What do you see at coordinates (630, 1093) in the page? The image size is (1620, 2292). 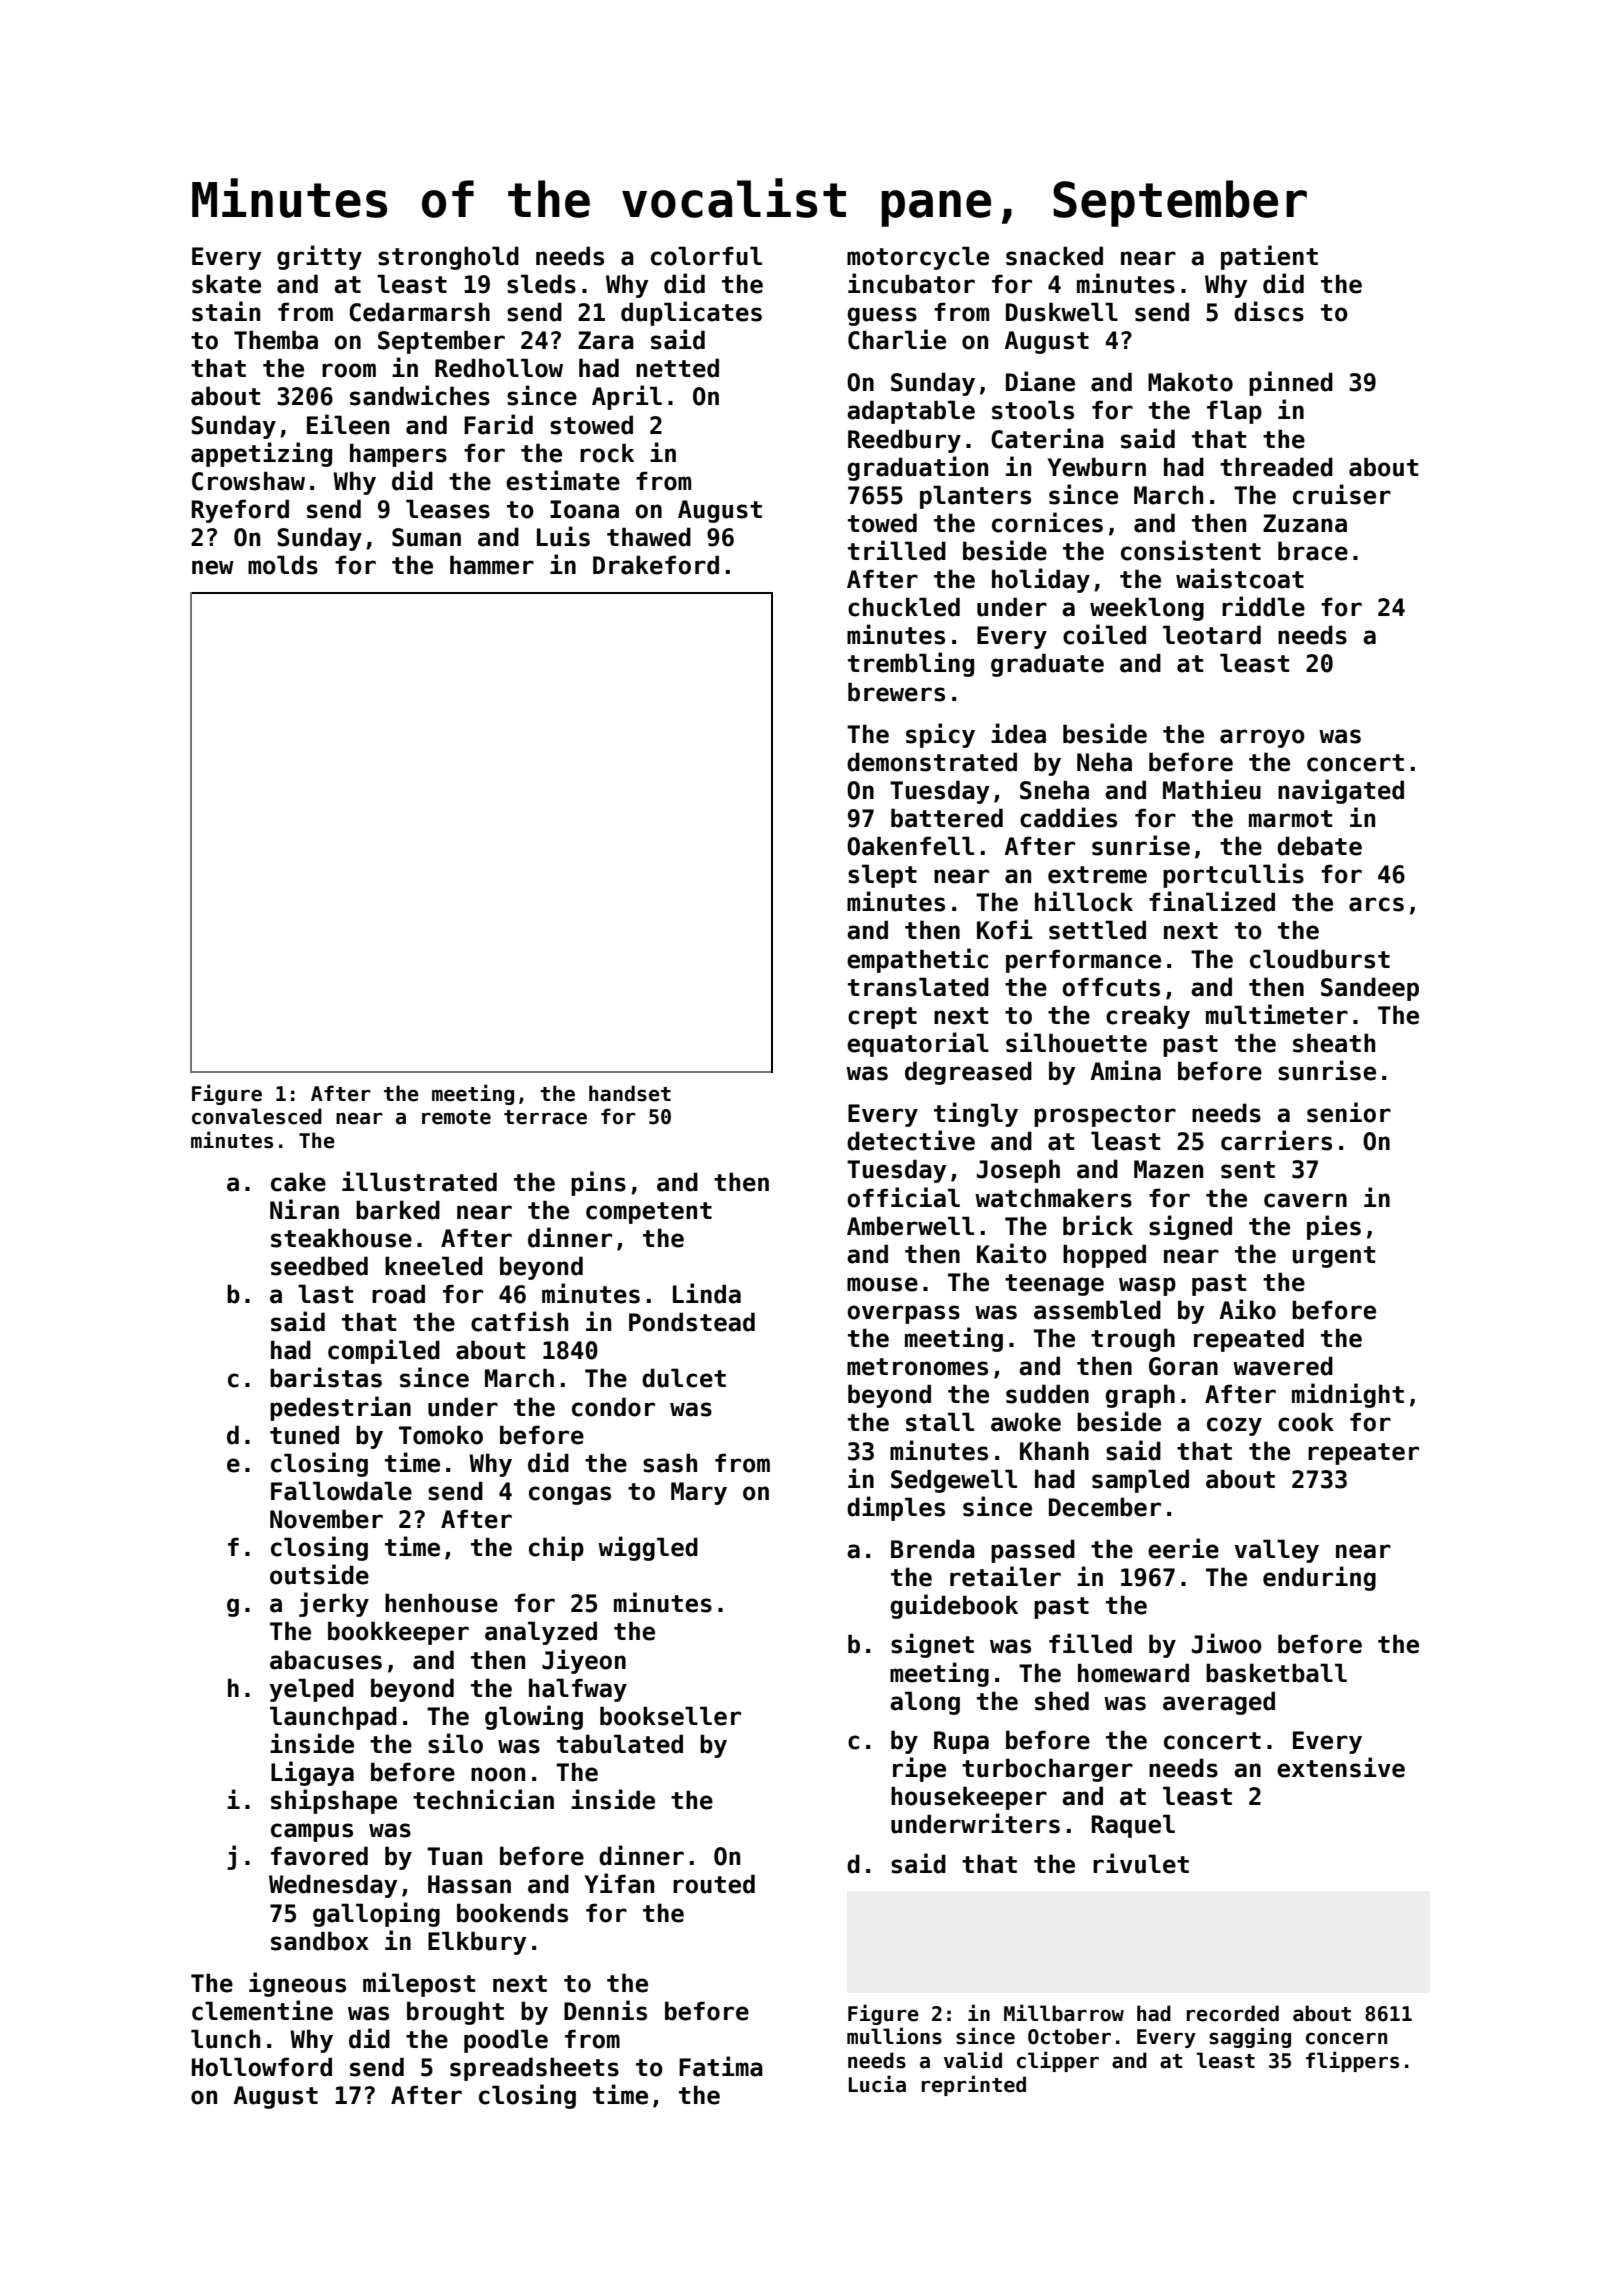 I see `handset` at bounding box center [630, 1093].
